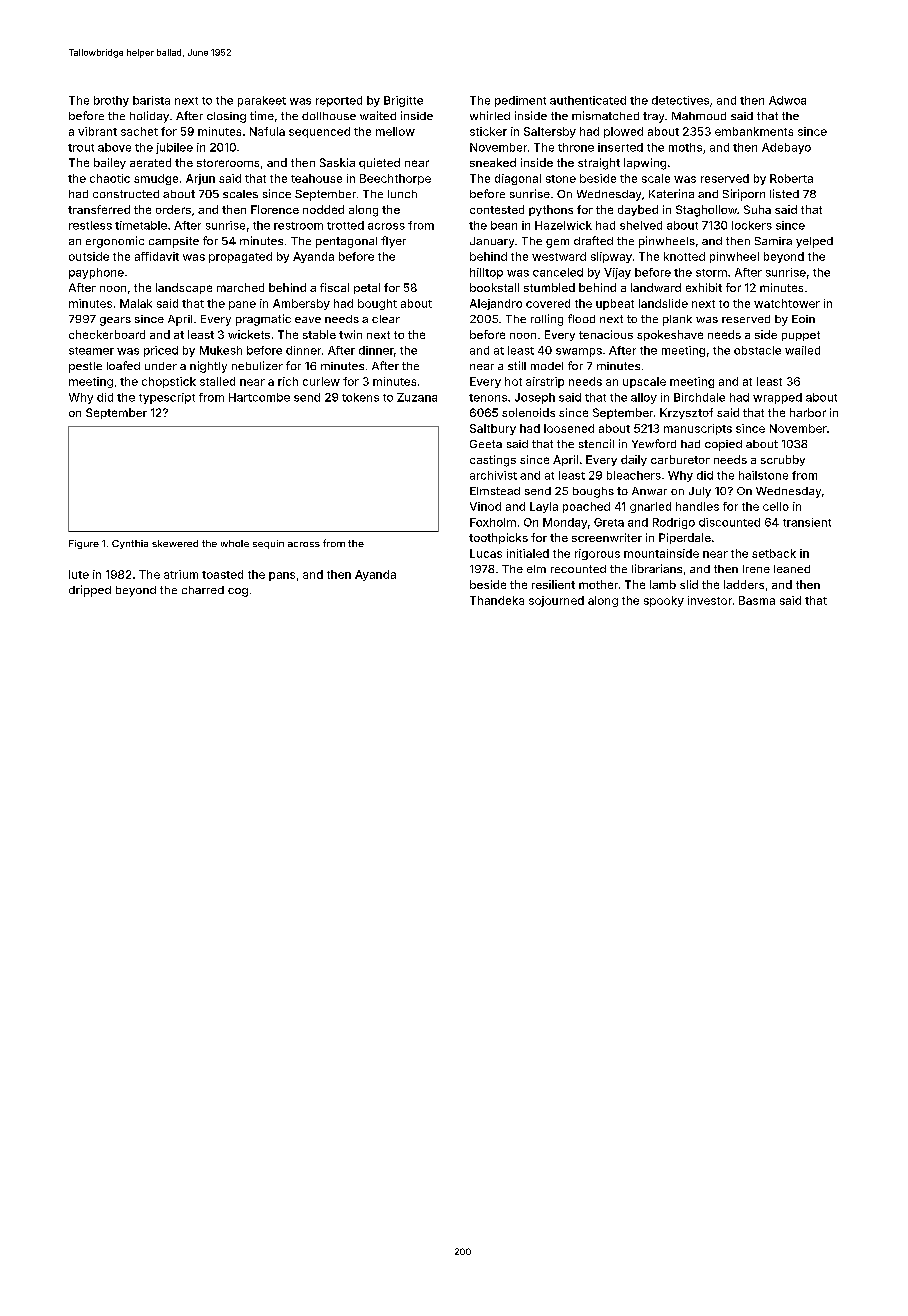 The image size is (908, 1316). Describe the element at coordinates (548, 303) in the screenshot. I see `covered` at that location.
